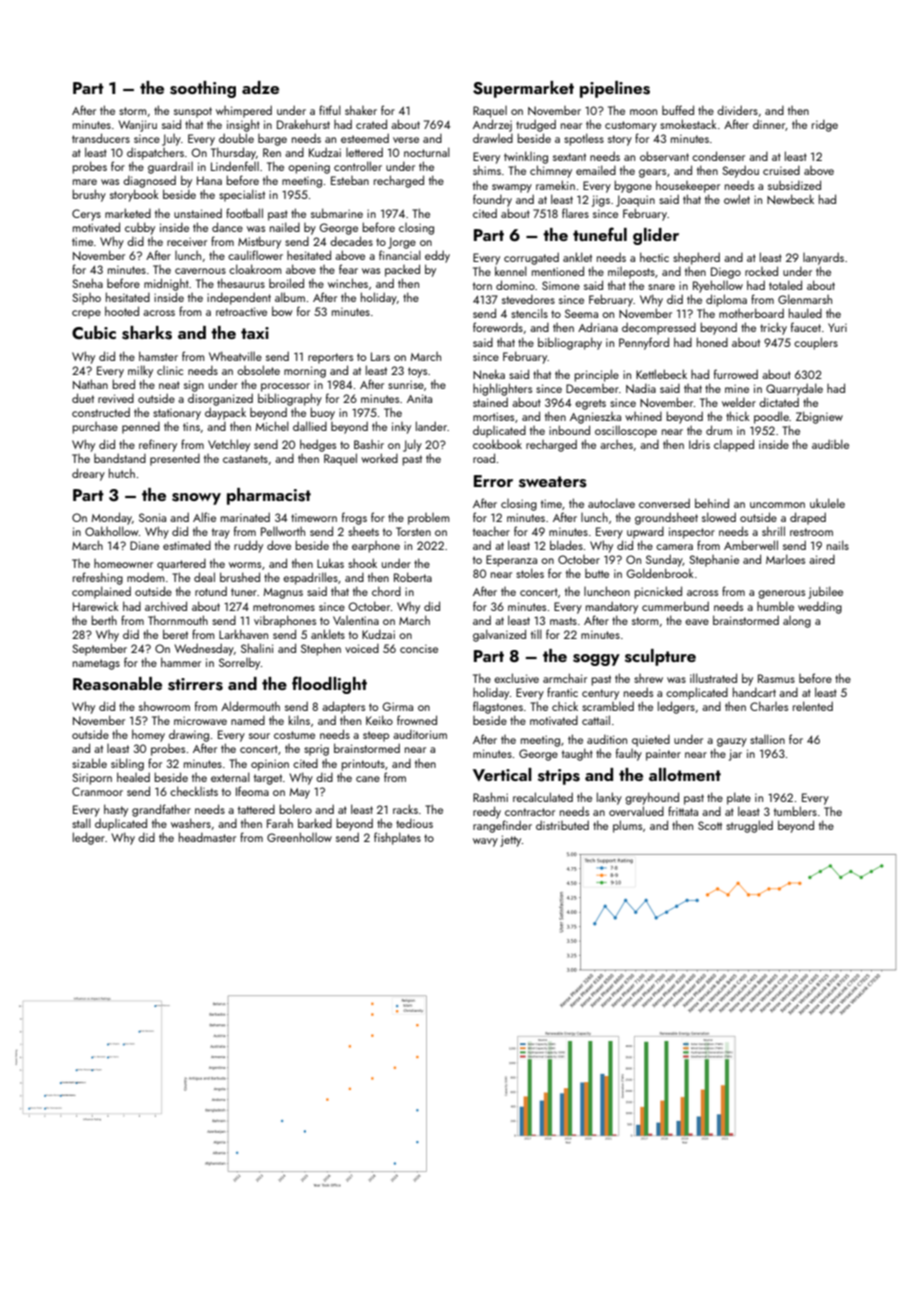 This screenshot has height=1308, width=924. What do you see at coordinates (203, 89) in the screenshot?
I see `soothing` at bounding box center [203, 89].
